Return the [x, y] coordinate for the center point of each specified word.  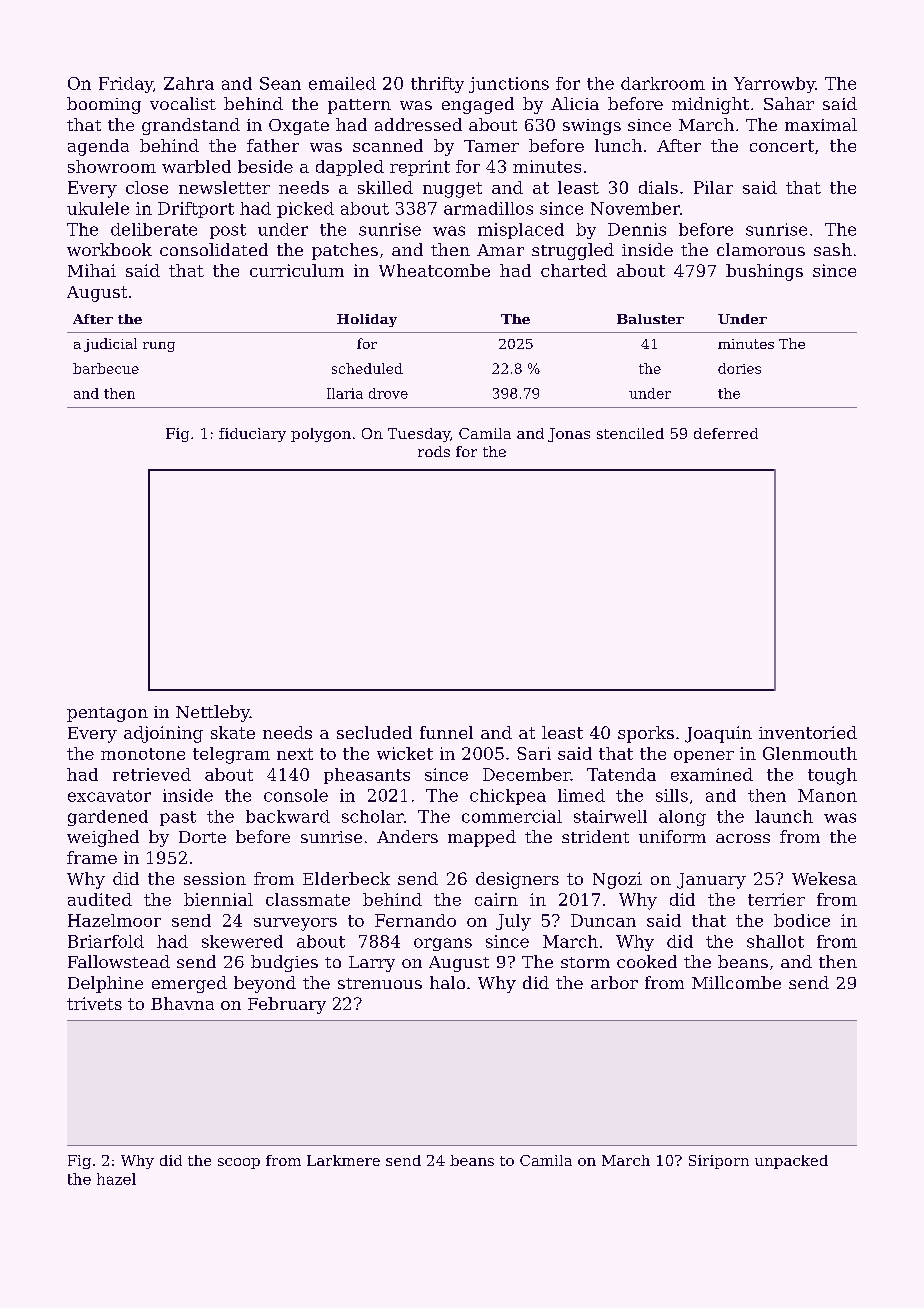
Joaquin [718, 734]
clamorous [761, 249]
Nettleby [213, 713]
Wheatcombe [434, 270]
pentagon [107, 714]
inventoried [808, 732]
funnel [446, 732]
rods [434, 451]
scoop [239, 1163]
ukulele [98, 208]
